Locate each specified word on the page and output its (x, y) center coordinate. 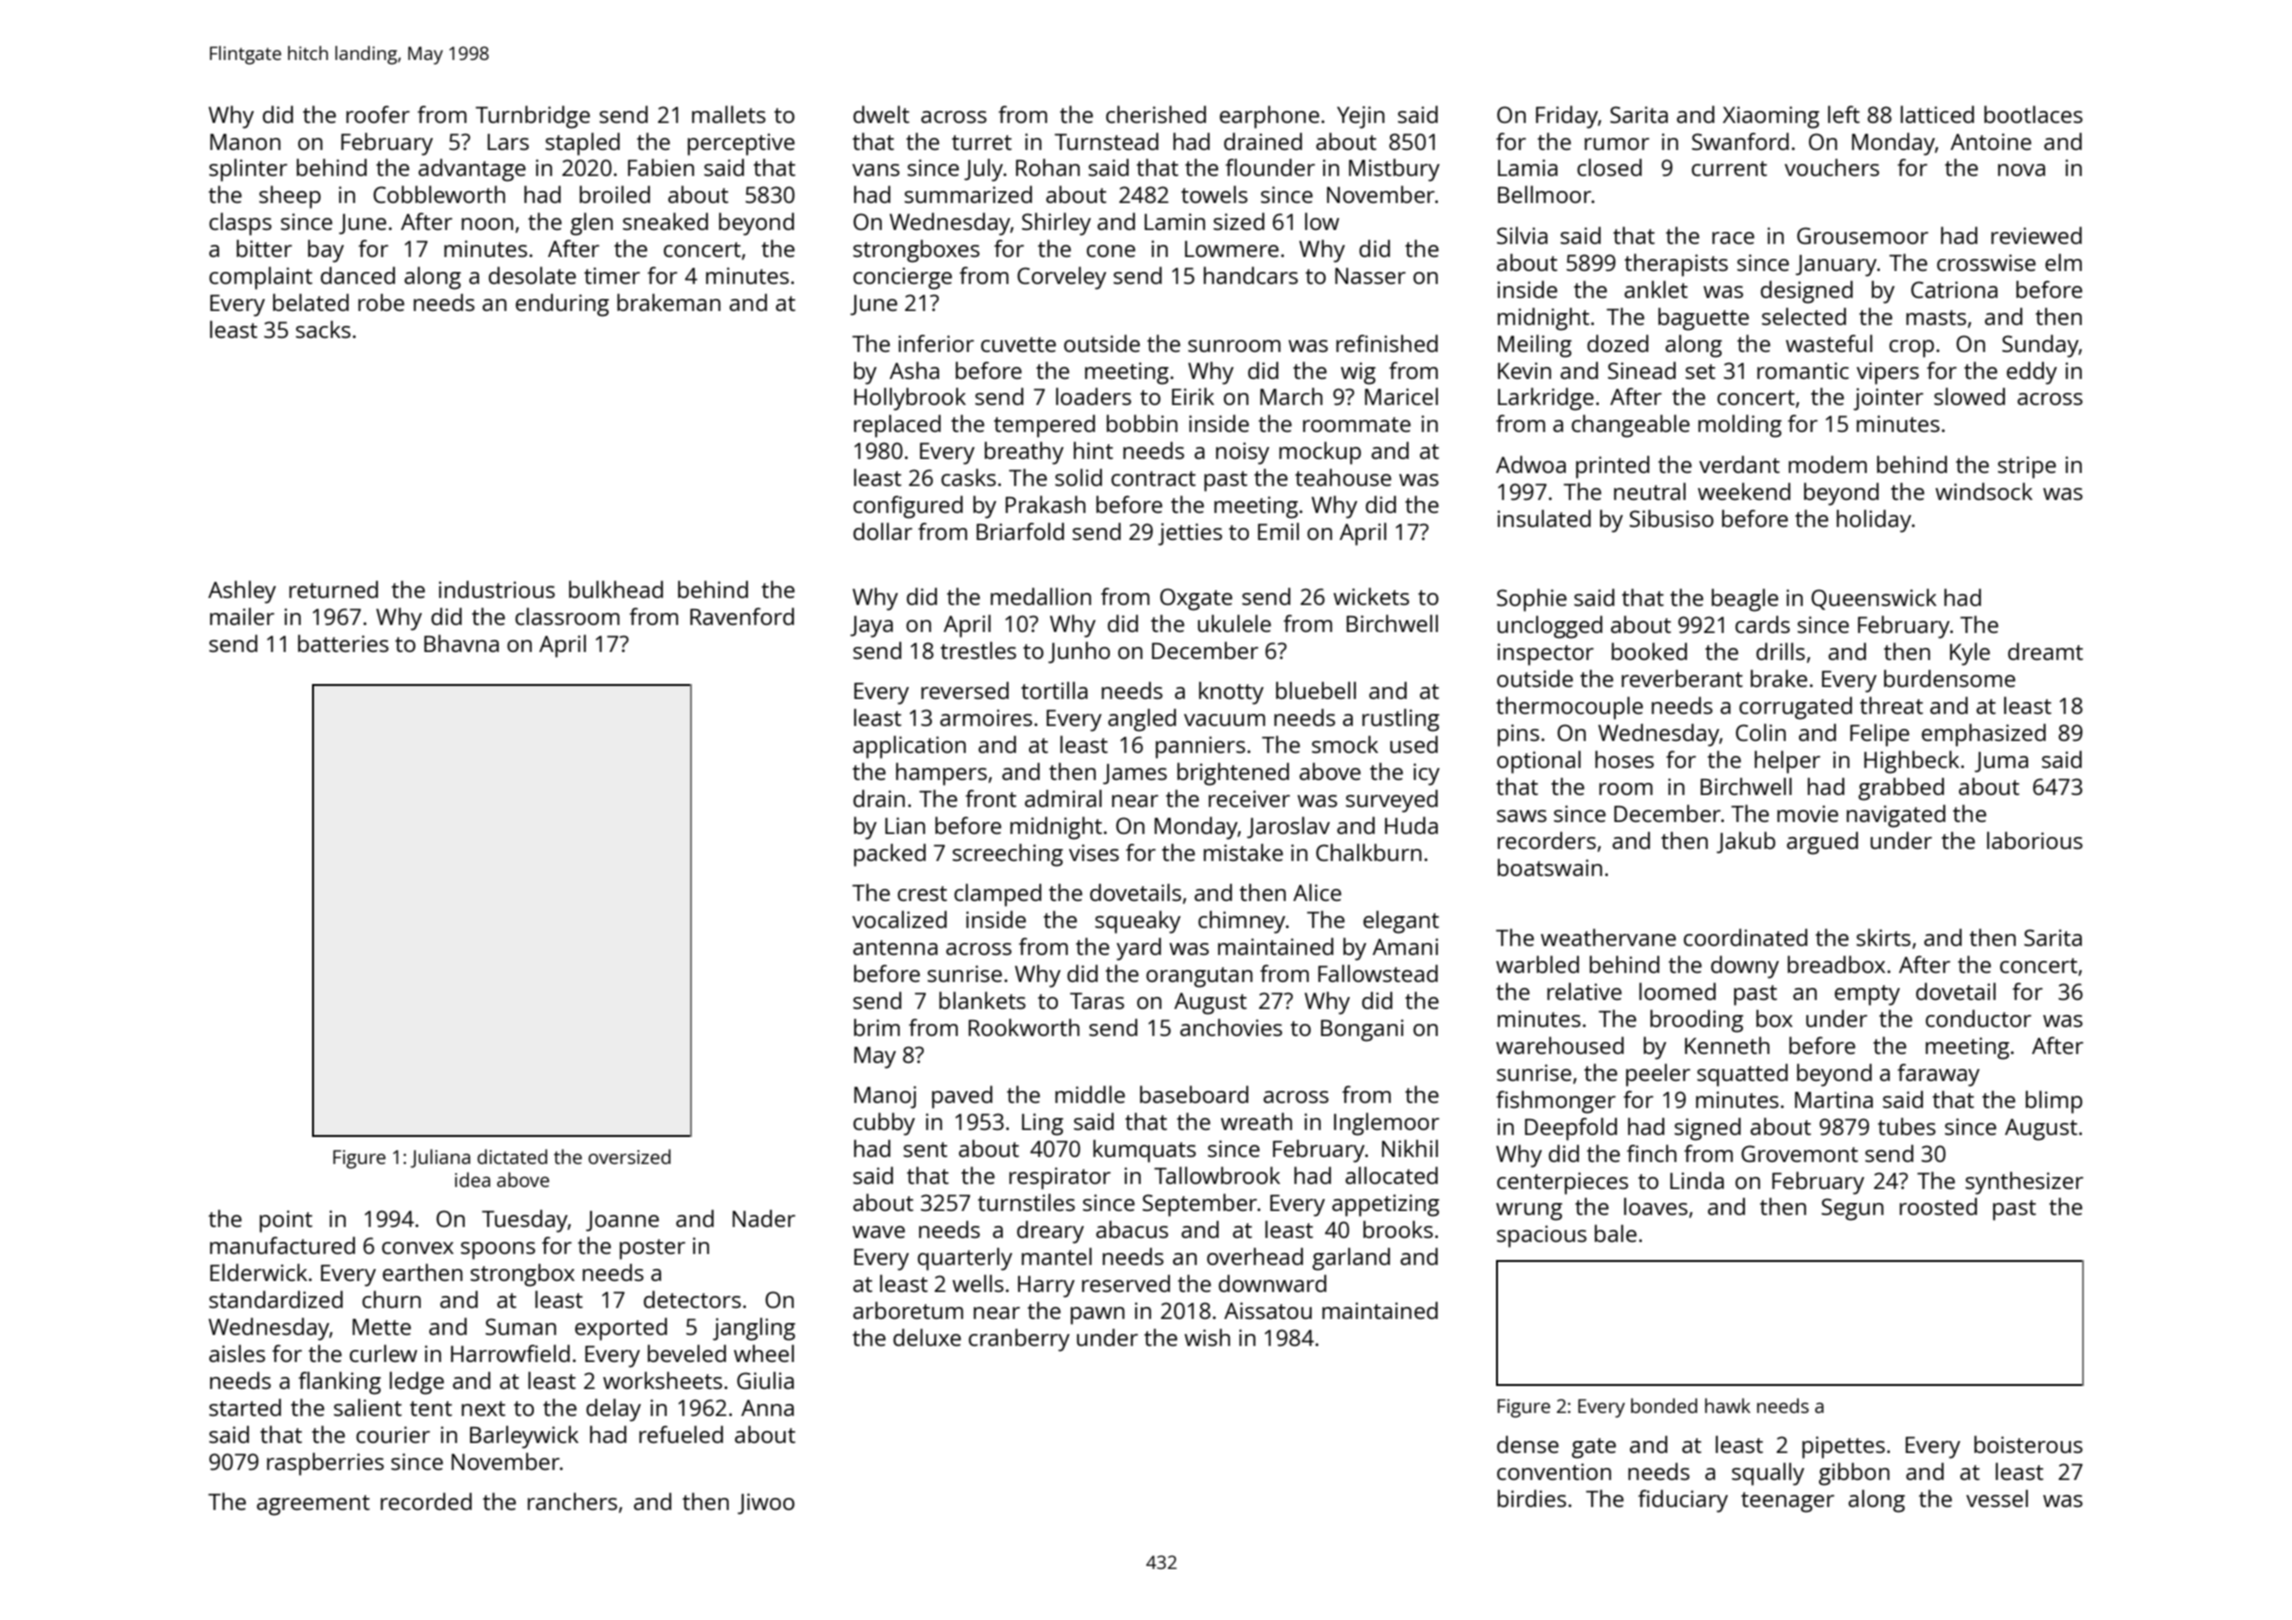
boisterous (2028, 1444)
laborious (2035, 840)
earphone (1269, 117)
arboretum (908, 1310)
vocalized (899, 919)
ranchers (572, 1501)
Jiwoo (766, 1503)
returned (333, 589)
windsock (1984, 491)
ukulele (1234, 623)
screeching (1007, 855)
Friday (1567, 117)
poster (652, 1249)
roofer (378, 114)
